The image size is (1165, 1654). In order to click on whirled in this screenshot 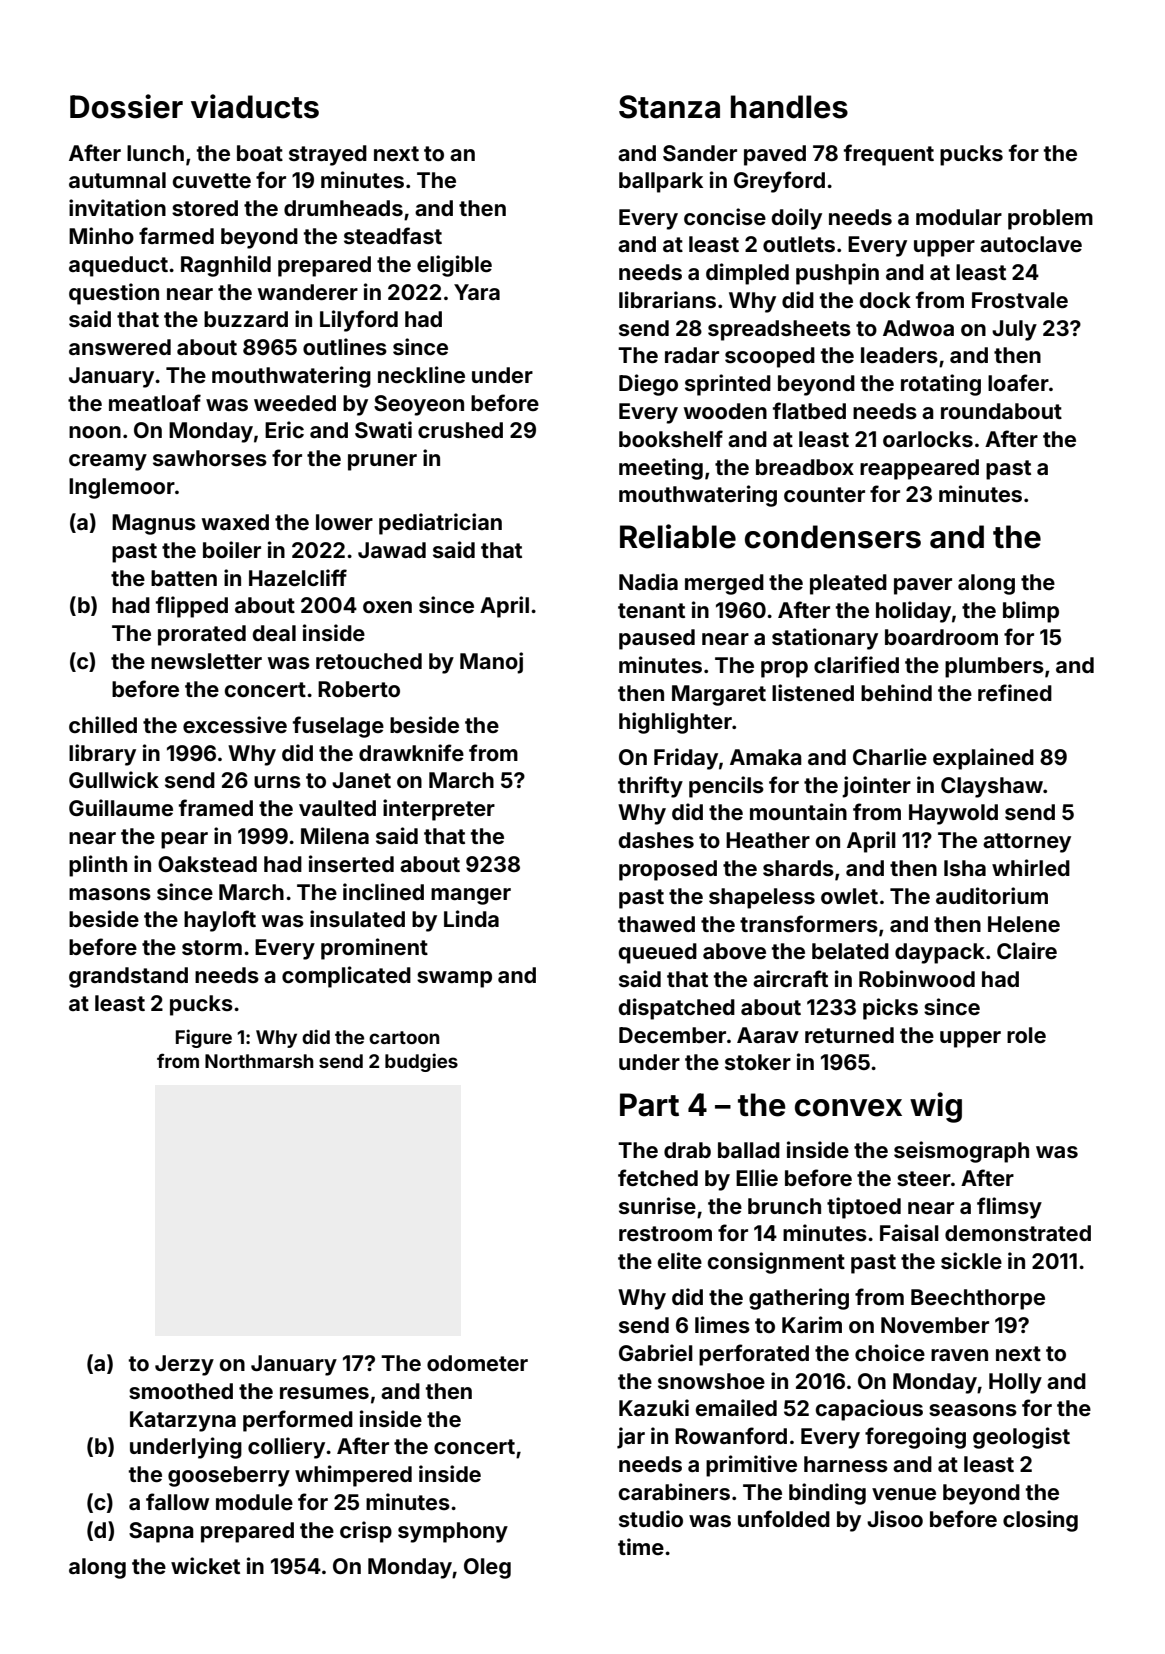, I will do `click(1031, 867)`.
